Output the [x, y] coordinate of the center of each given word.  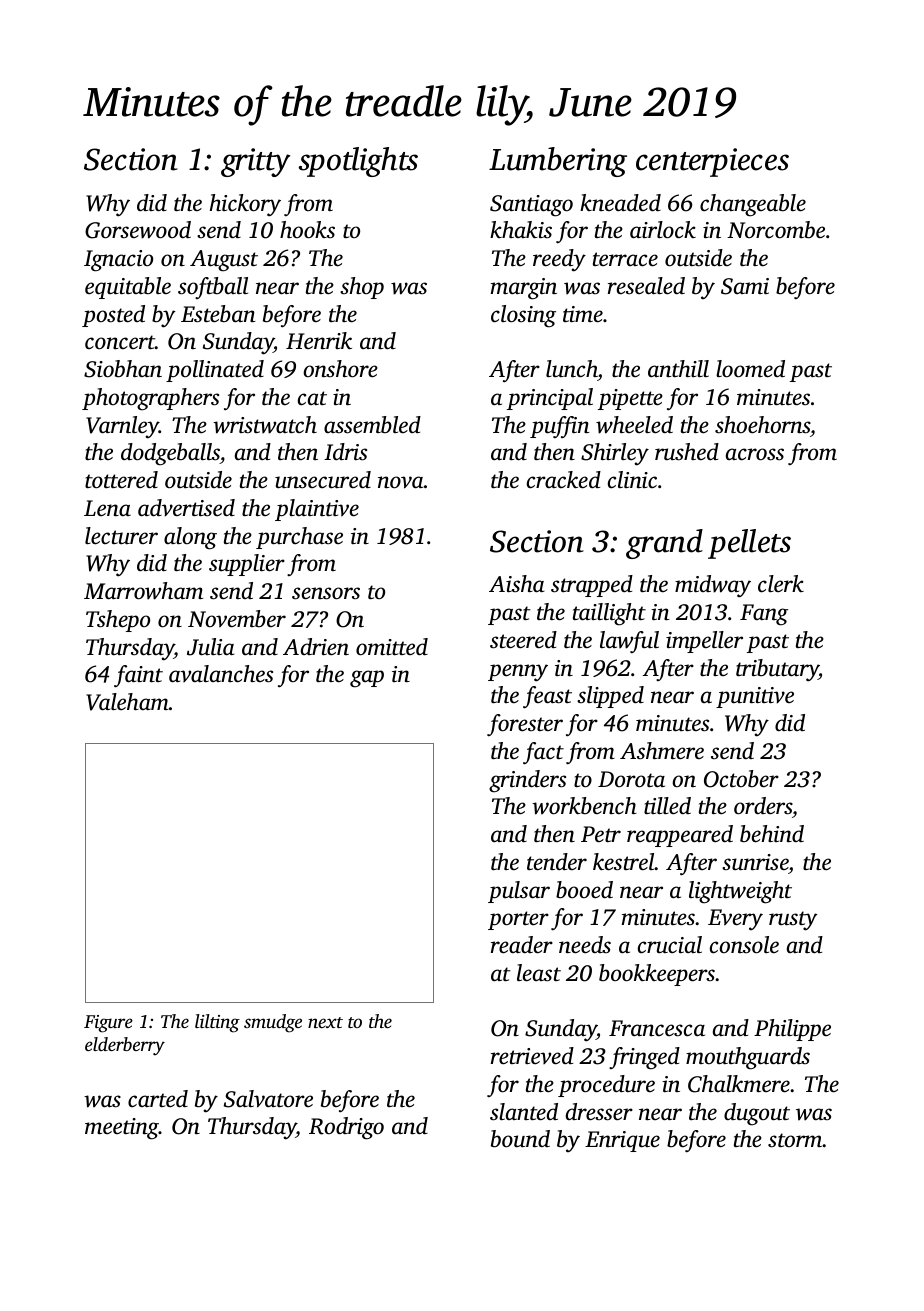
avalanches [221, 674]
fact [543, 753]
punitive [755, 697]
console [744, 945]
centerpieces [712, 162]
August [224, 261]
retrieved [532, 1056]
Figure [108, 1024]
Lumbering [558, 162]
